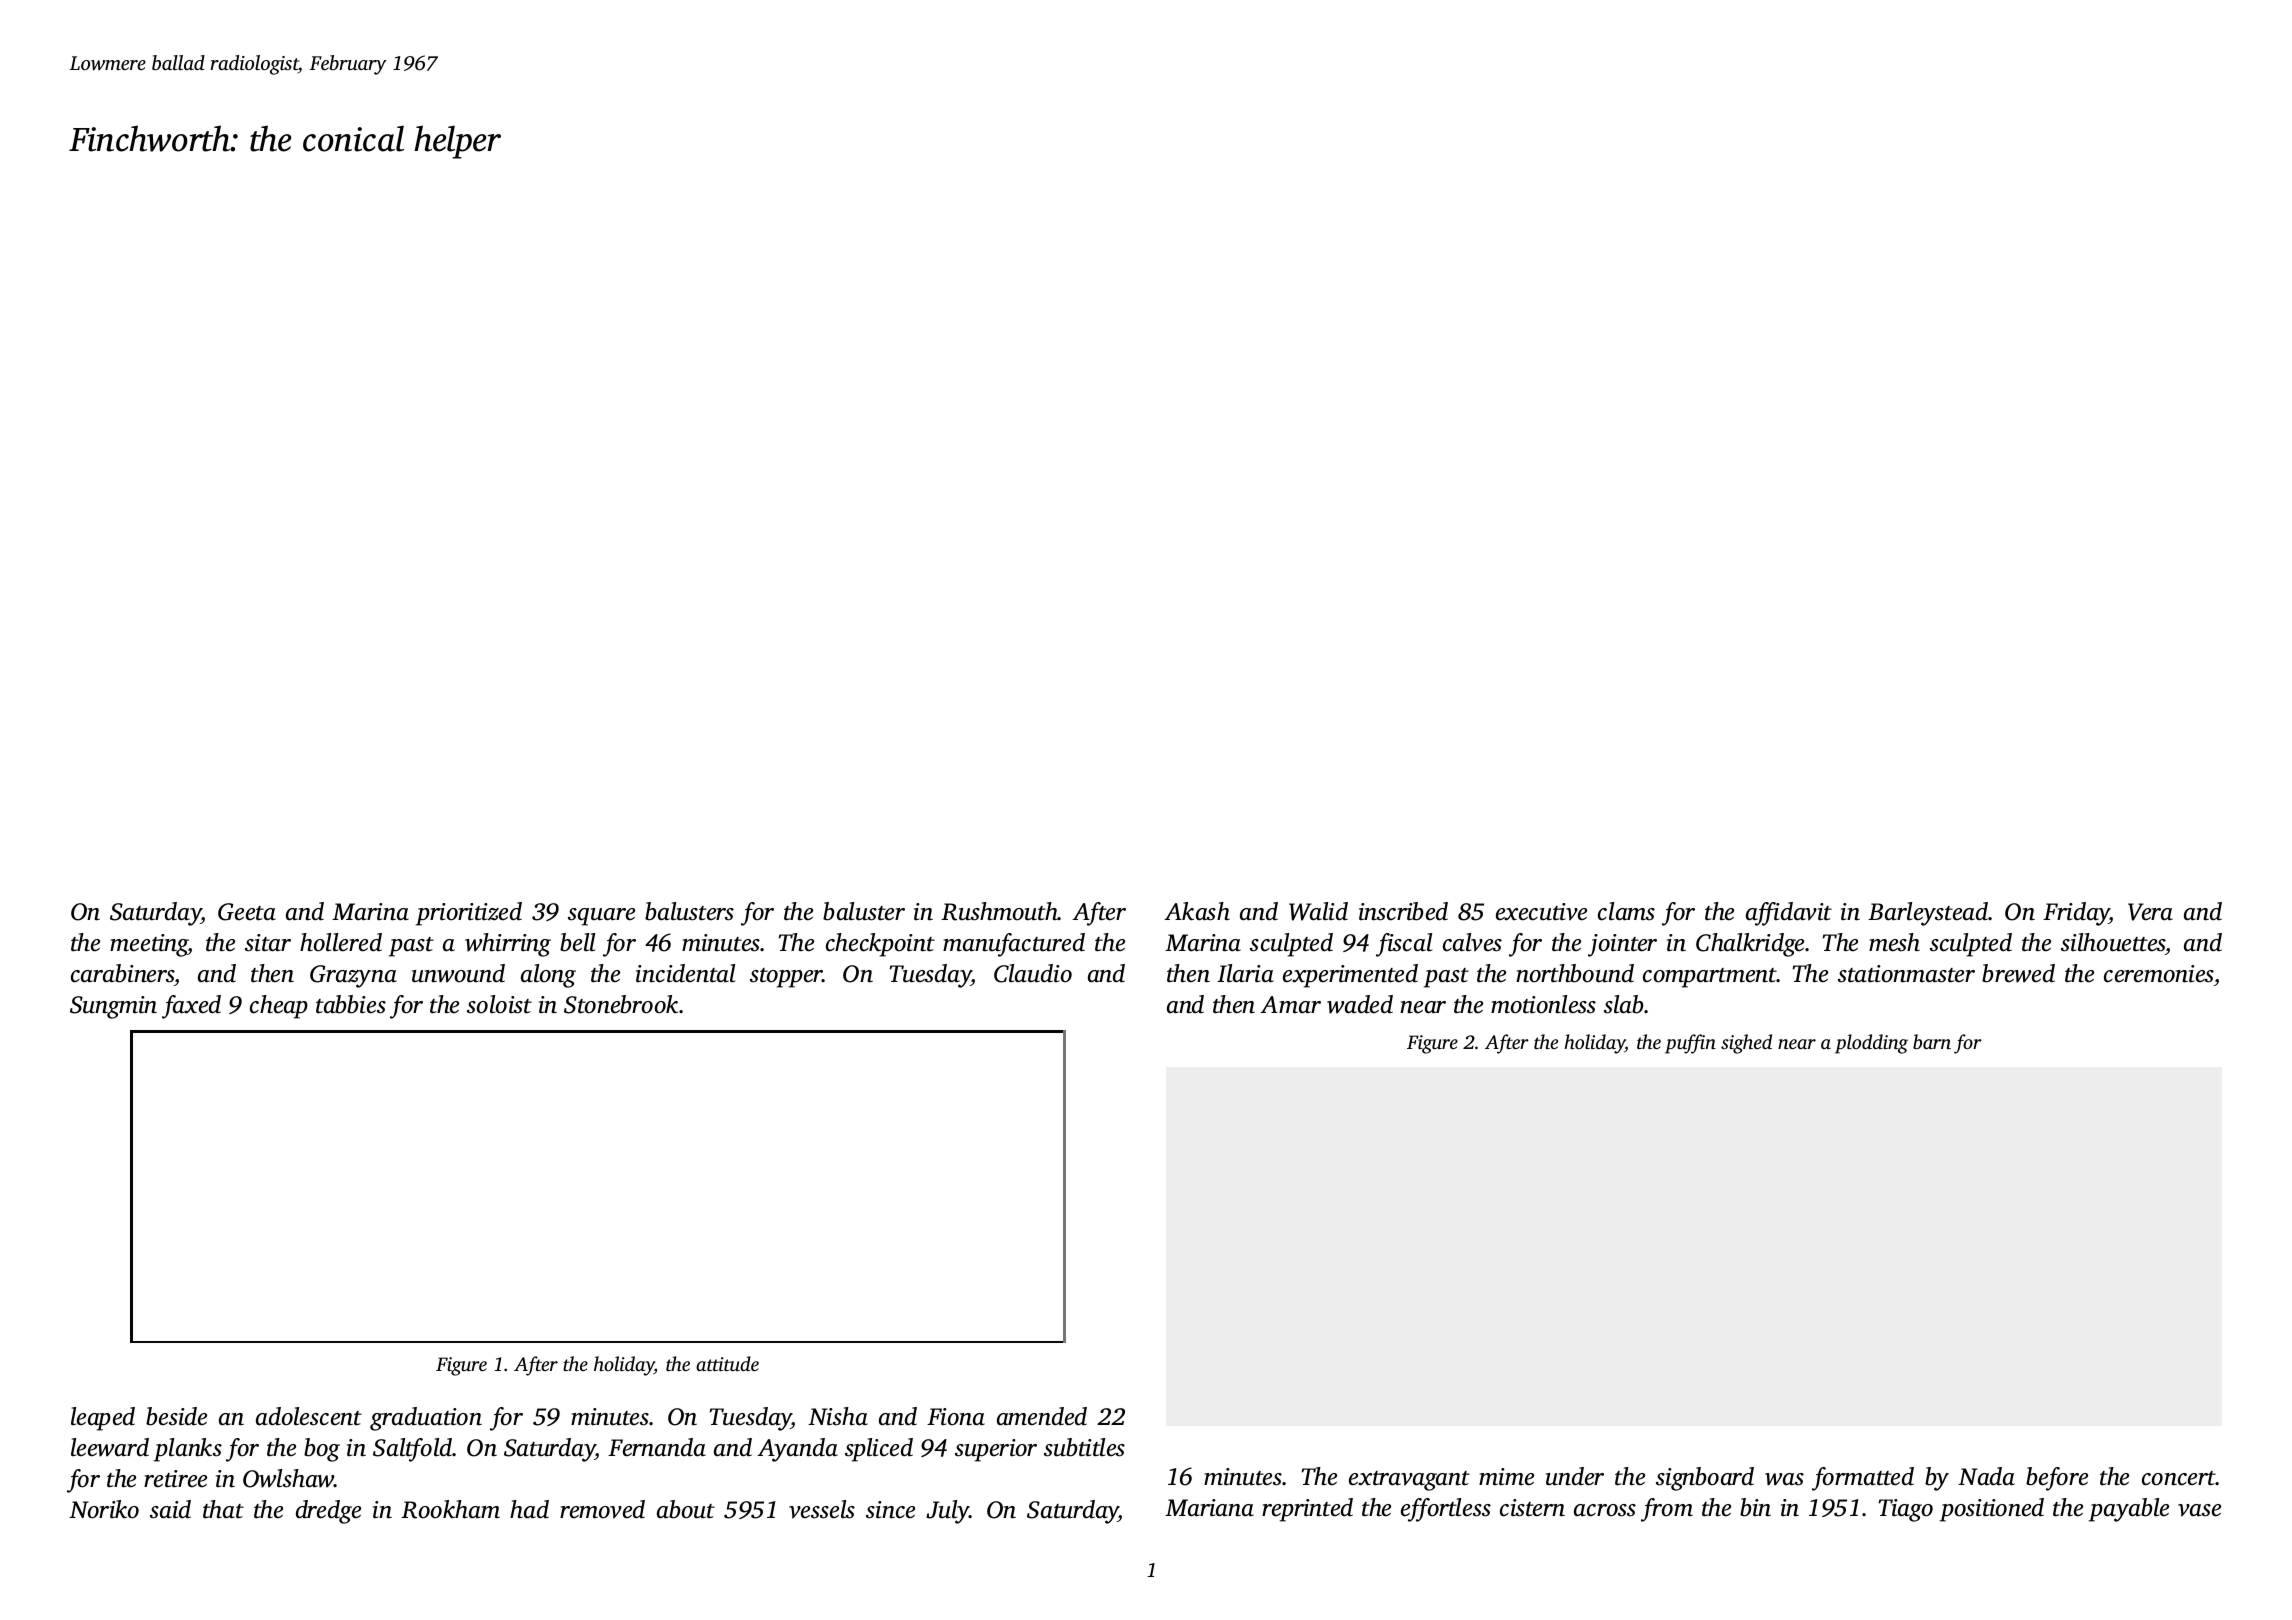 This page has width=2292, height=1620. Describe the element at coordinates (956, 1417) in the page. I see `Fiona` at that location.
